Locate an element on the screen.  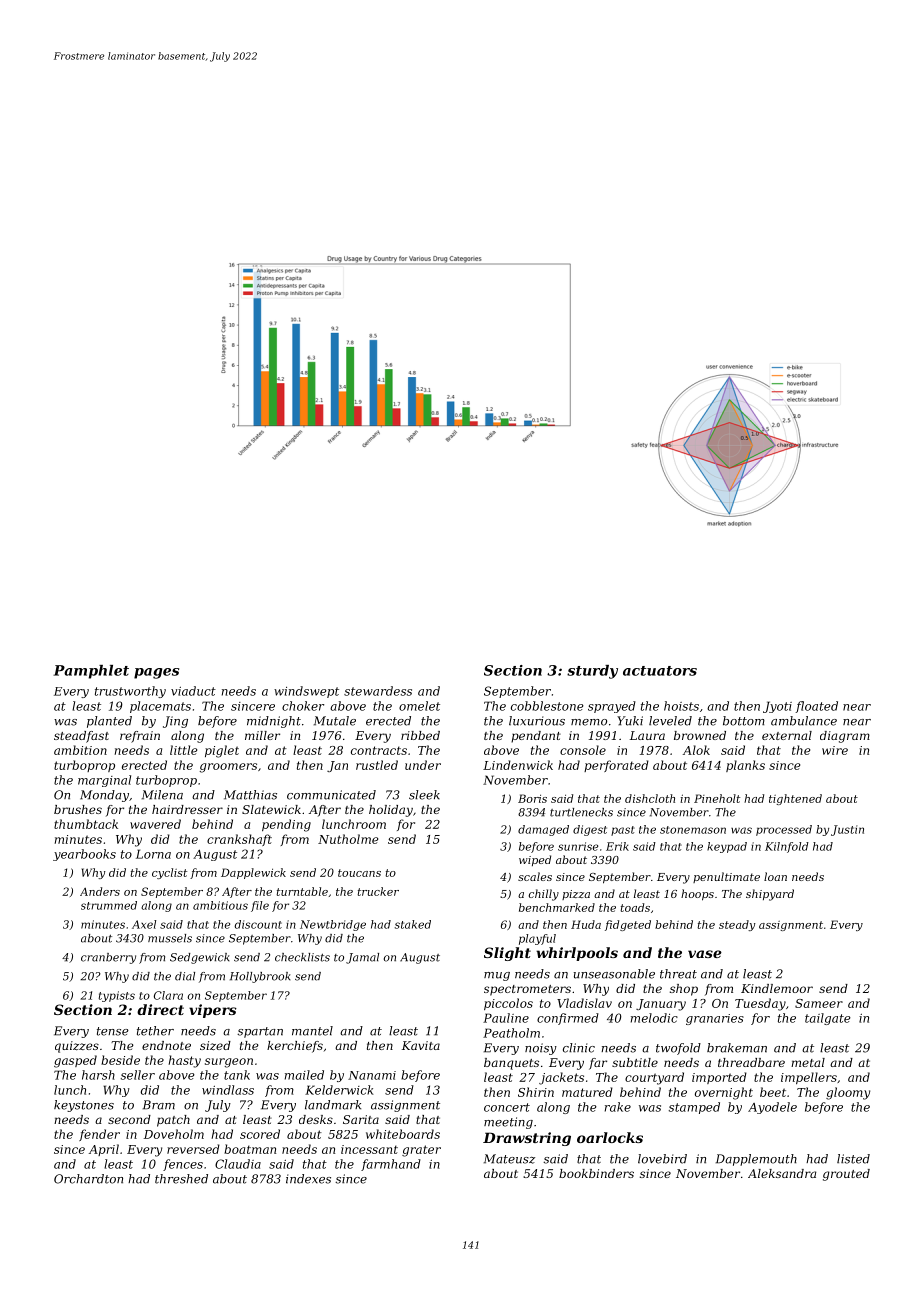
floated is located at coordinates (816, 707).
